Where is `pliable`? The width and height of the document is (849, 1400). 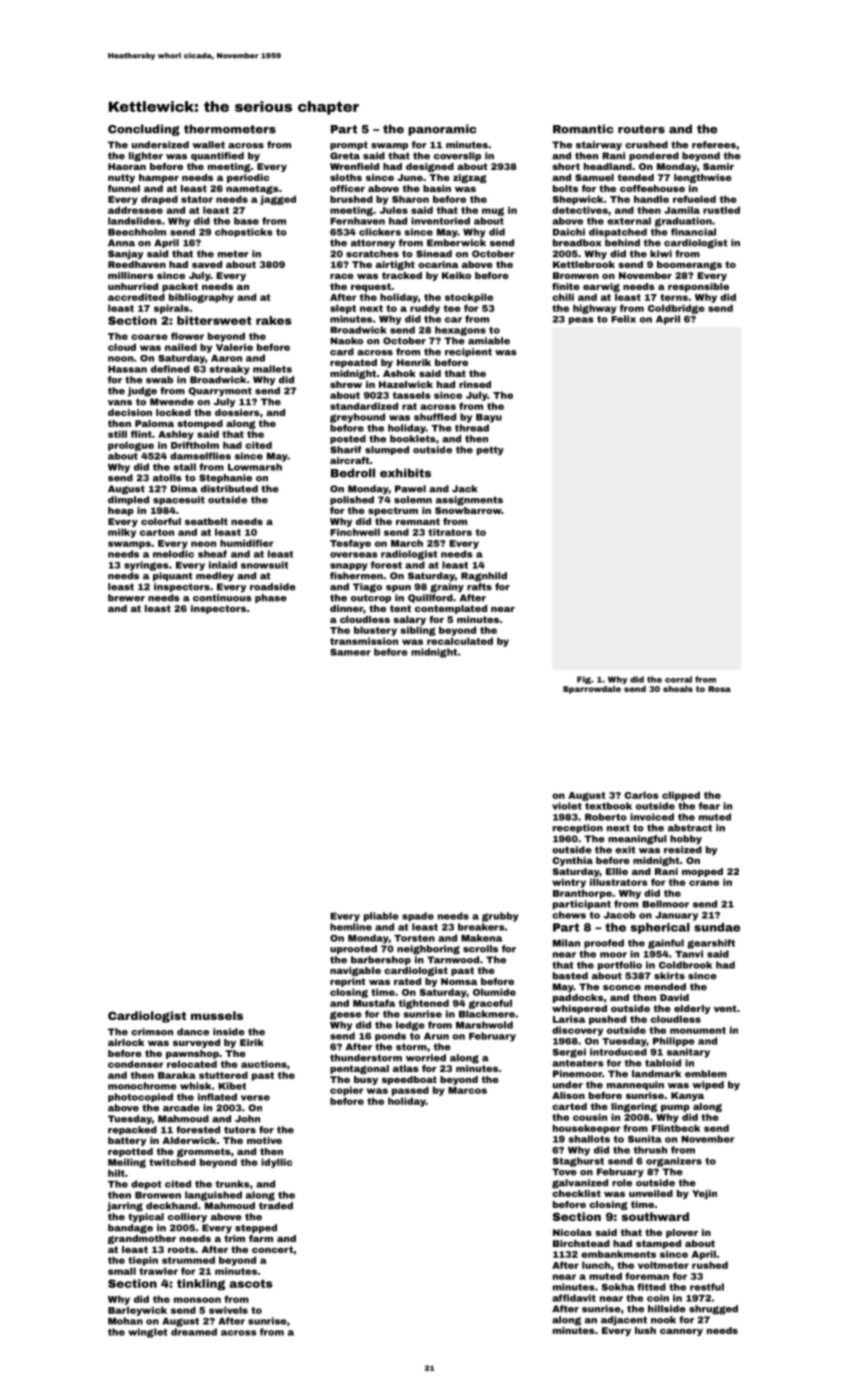 pliable is located at coordinates (381, 917).
